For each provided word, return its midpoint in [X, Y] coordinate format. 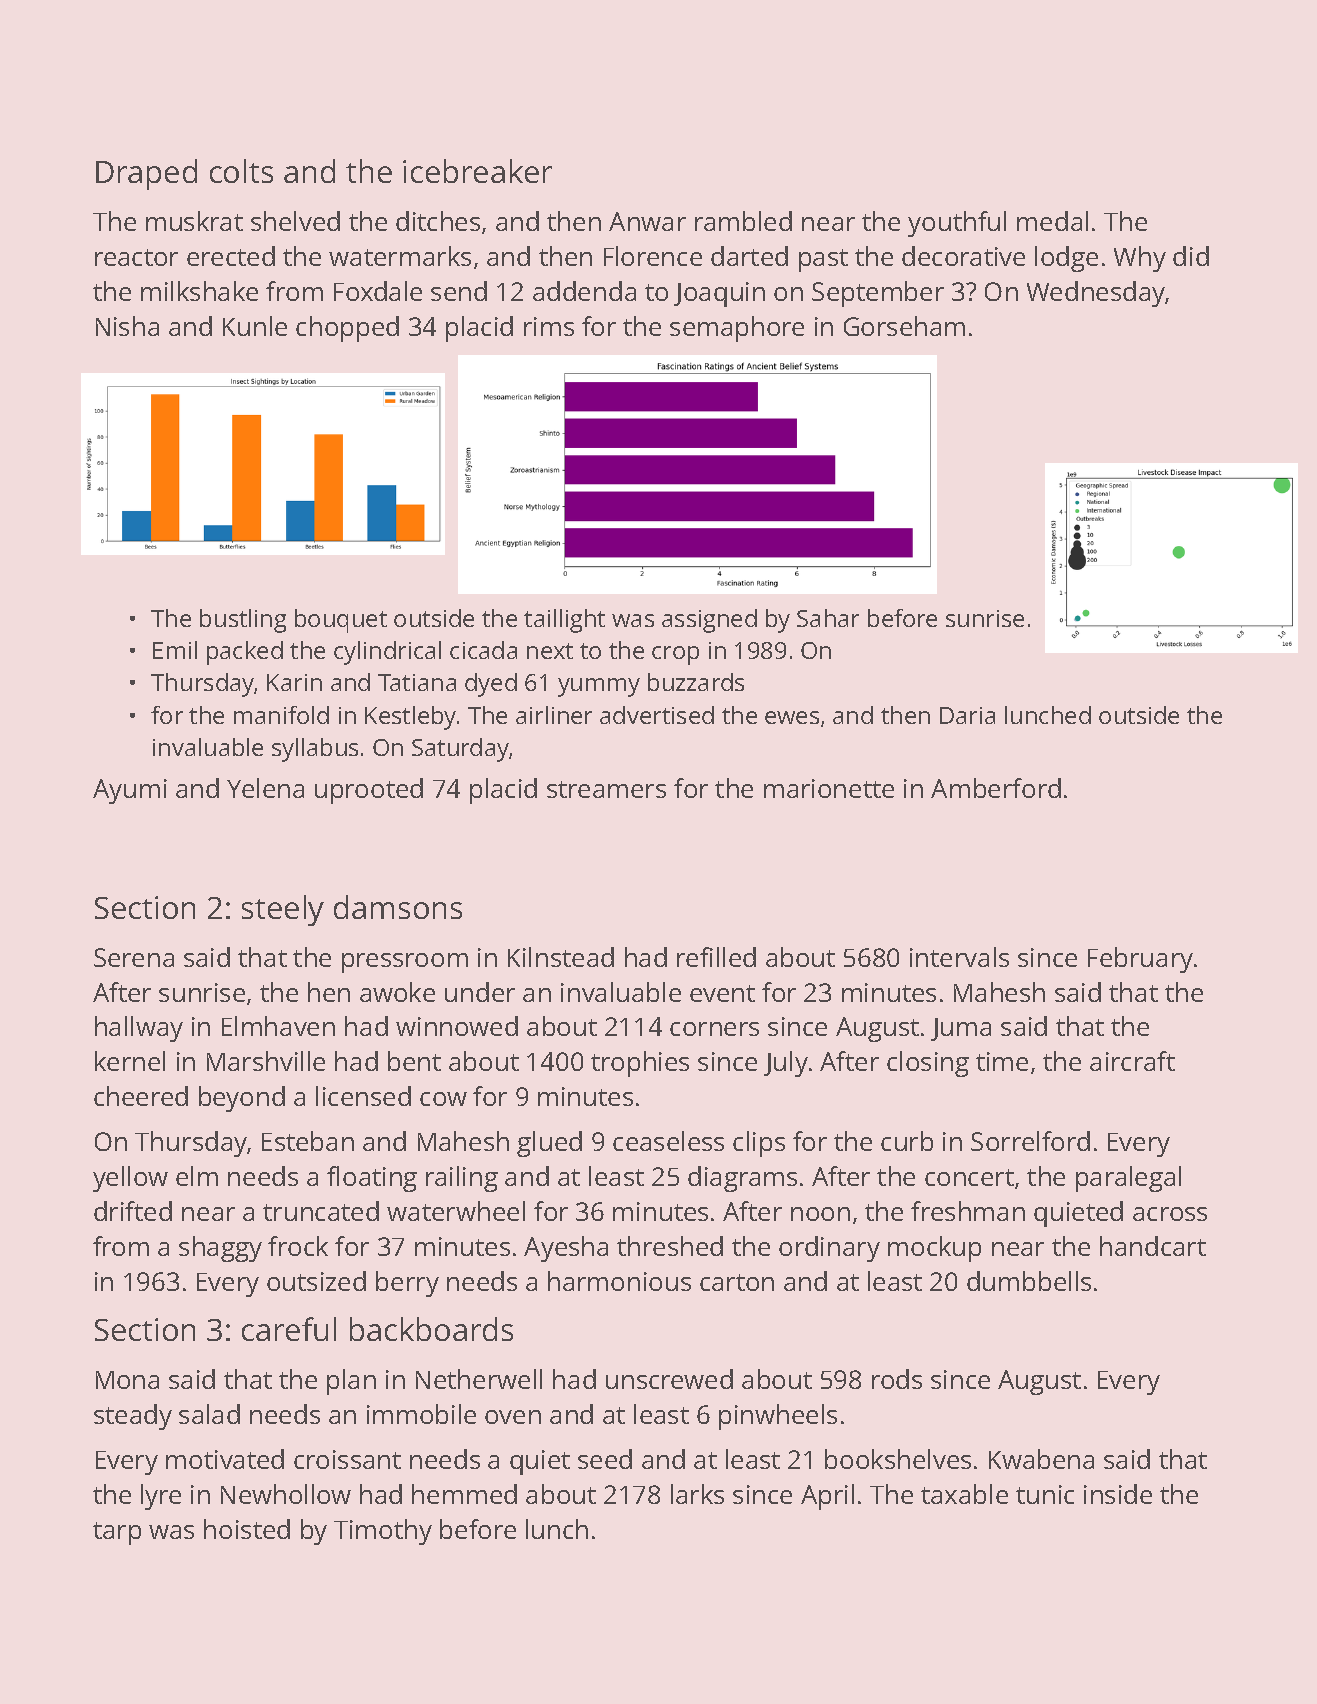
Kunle [255, 326]
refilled [716, 957]
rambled [743, 221]
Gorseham [904, 326]
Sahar [828, 618]
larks [697, 1494]
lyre [161, 1497]
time [1002, 1061]
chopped [347, 329]
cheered [141, 1096]
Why [1140, 259]
